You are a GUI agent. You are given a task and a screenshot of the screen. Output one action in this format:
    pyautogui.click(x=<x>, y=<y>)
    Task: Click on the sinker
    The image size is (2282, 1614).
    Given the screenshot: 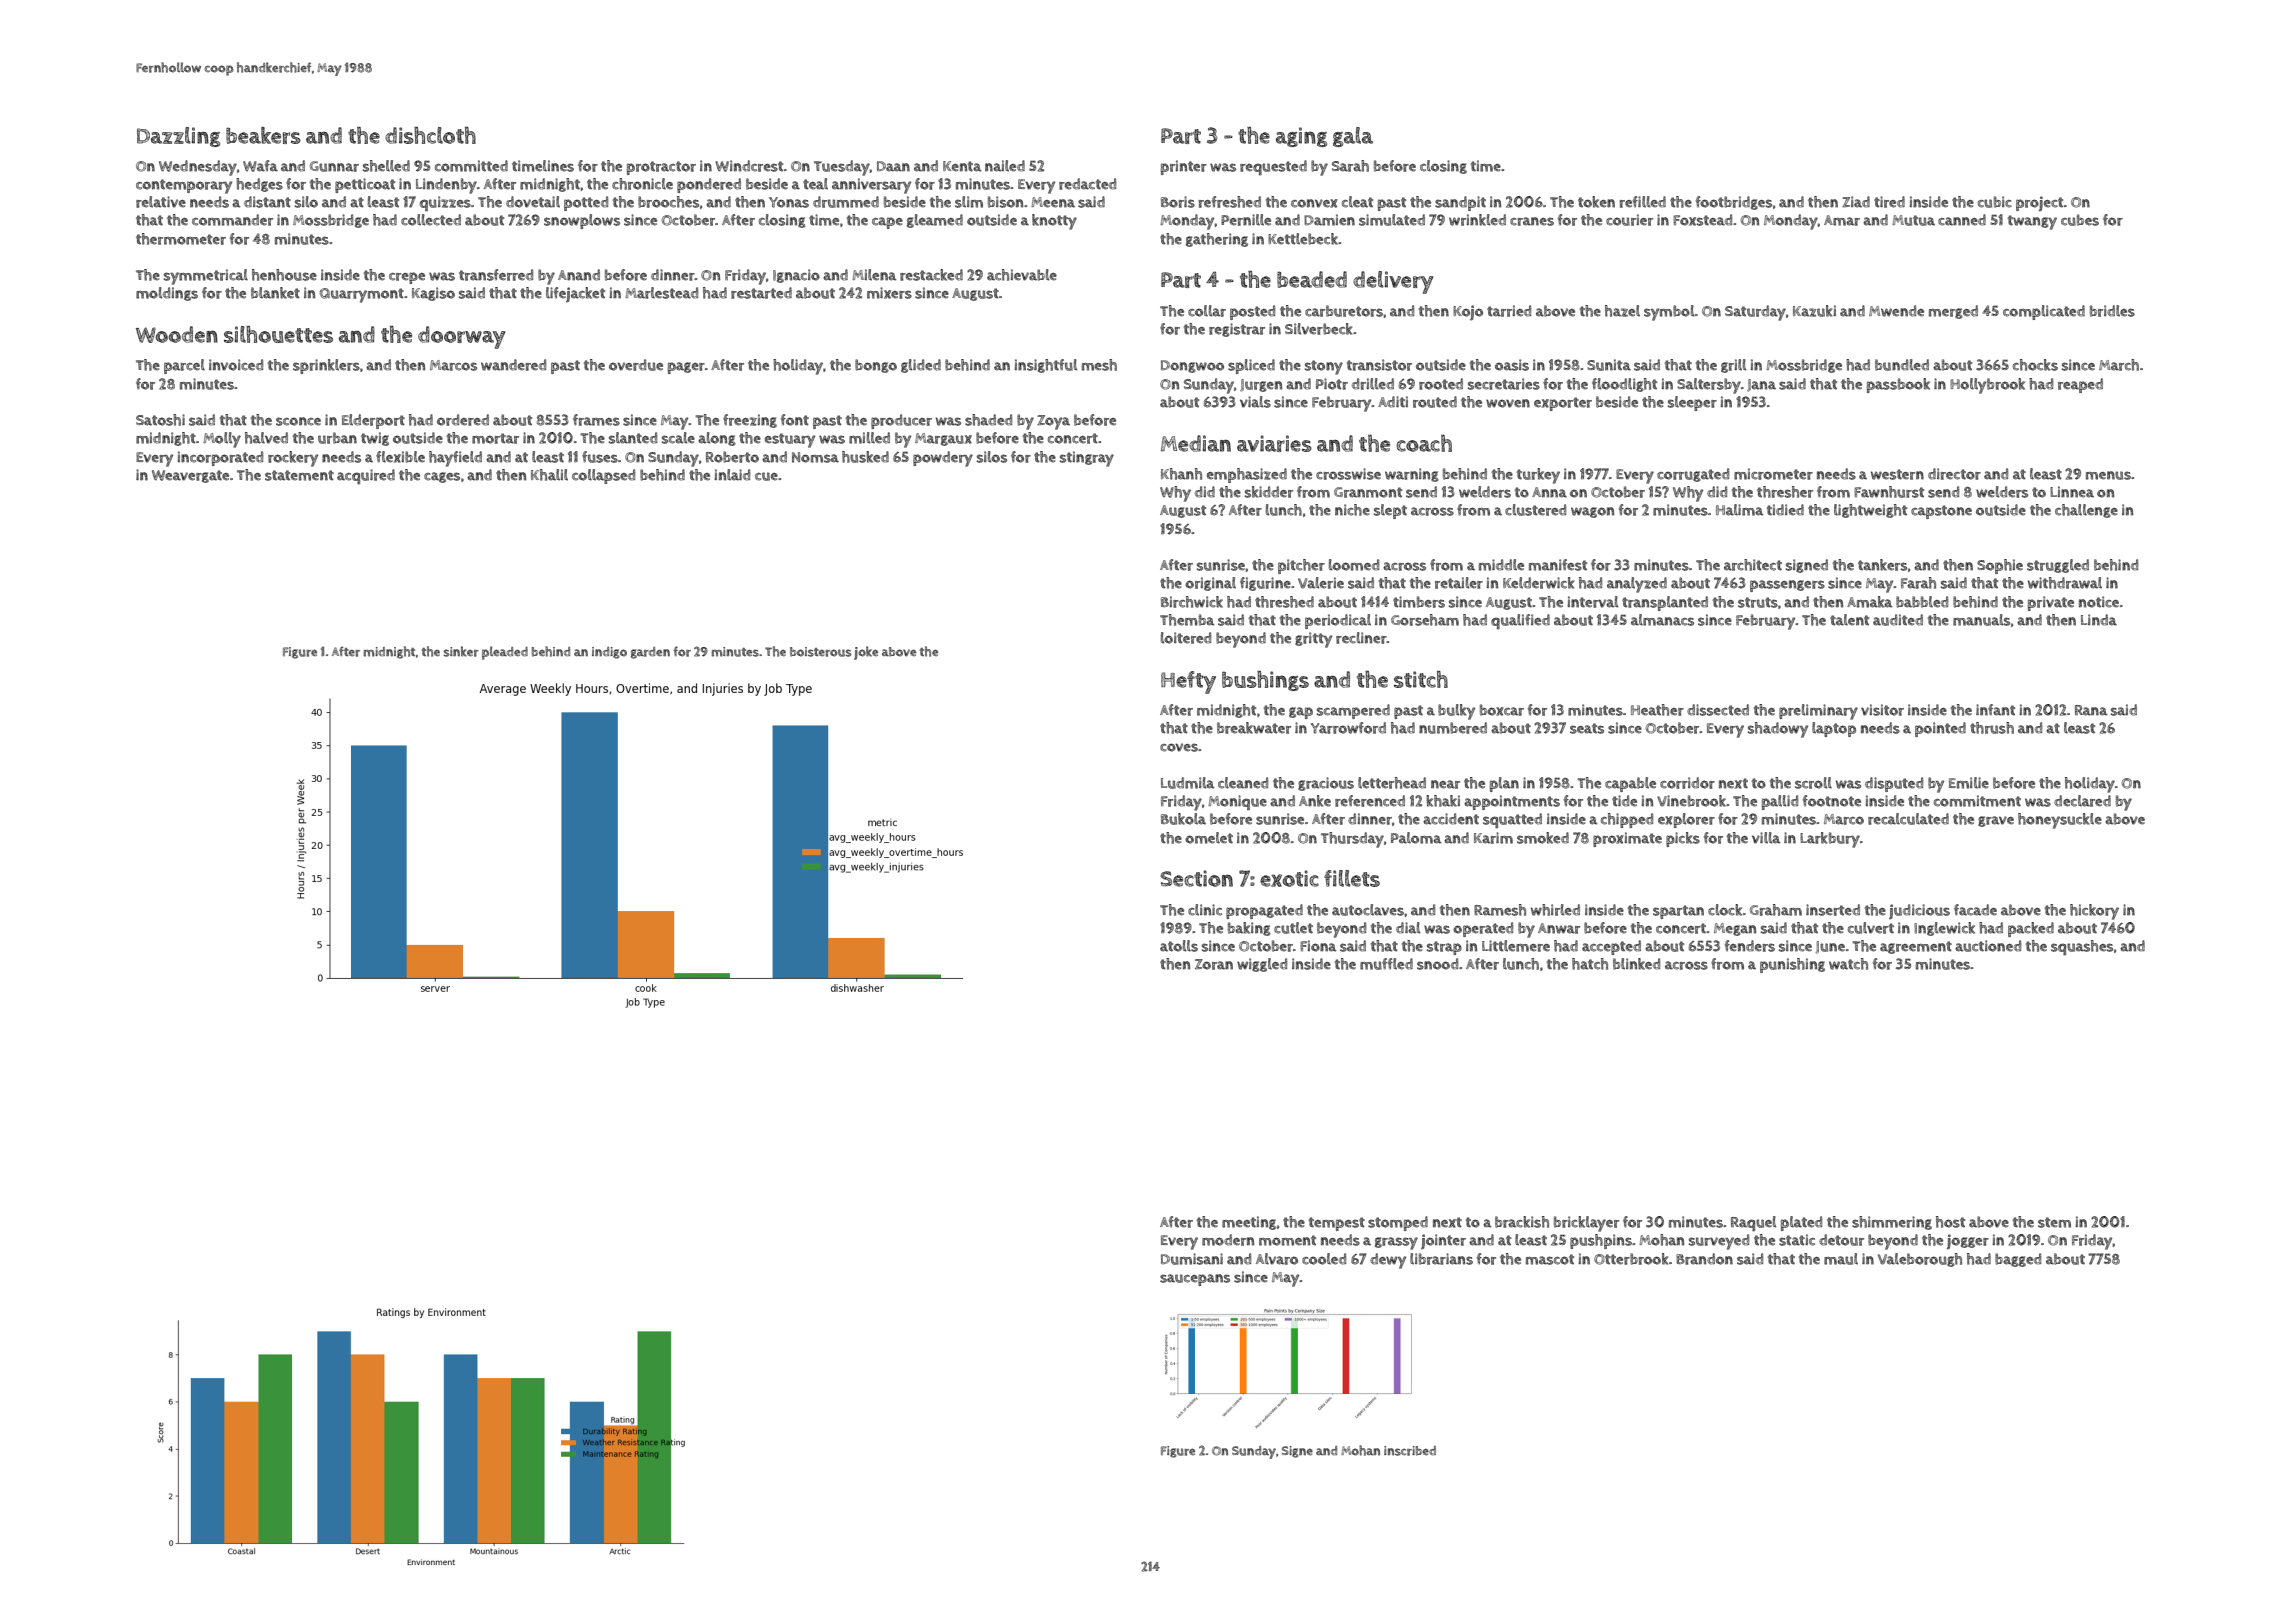 What is the action you would take?
    pyautogui.click(x=461, y=651)
